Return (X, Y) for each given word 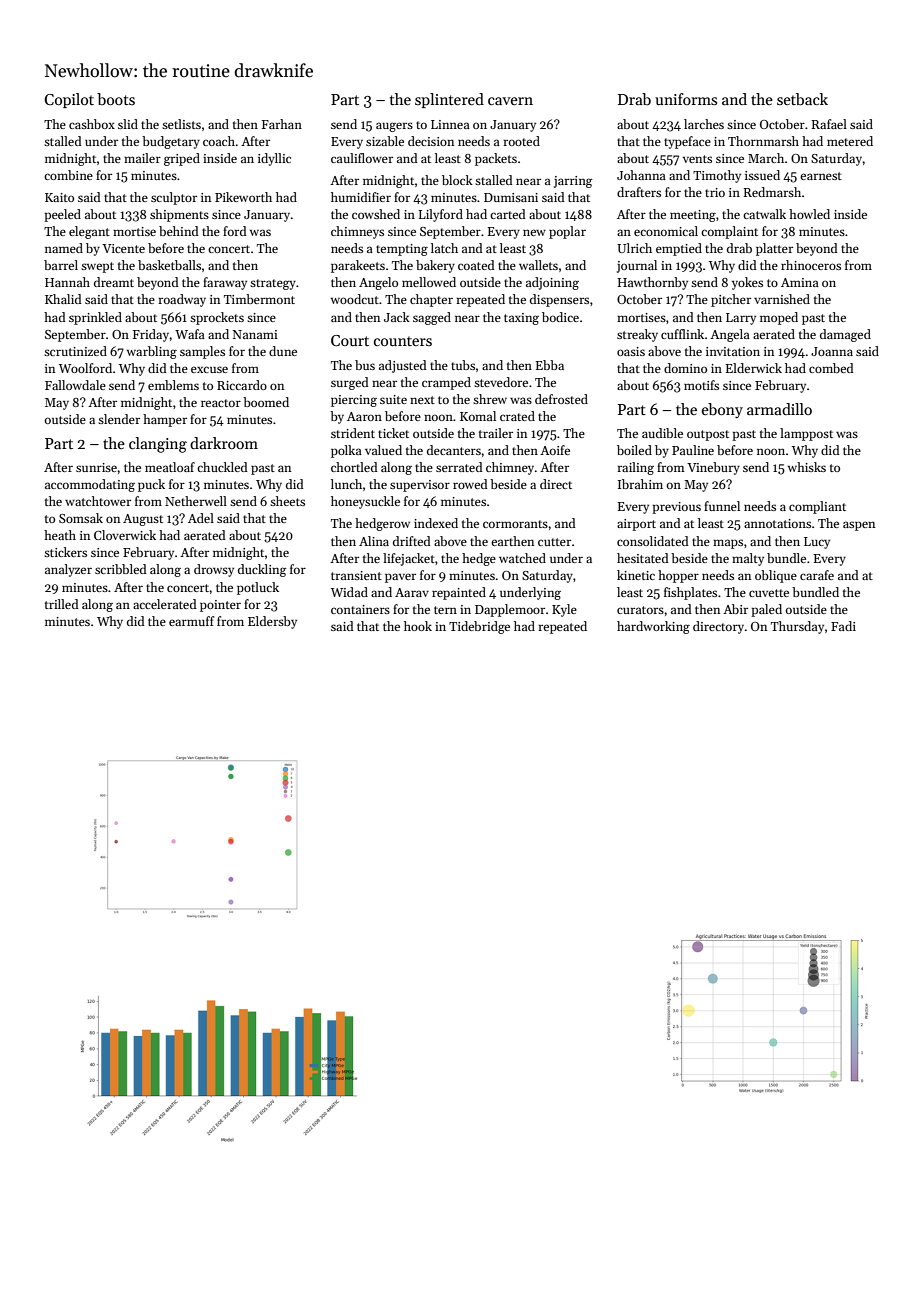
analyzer (68, 570)
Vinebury (713, 468)
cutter (554, 542)
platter (774, 249)
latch (444, 248)
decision (431, 141)
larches (704, 124)
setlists (181, 124)
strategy (273, 284)
